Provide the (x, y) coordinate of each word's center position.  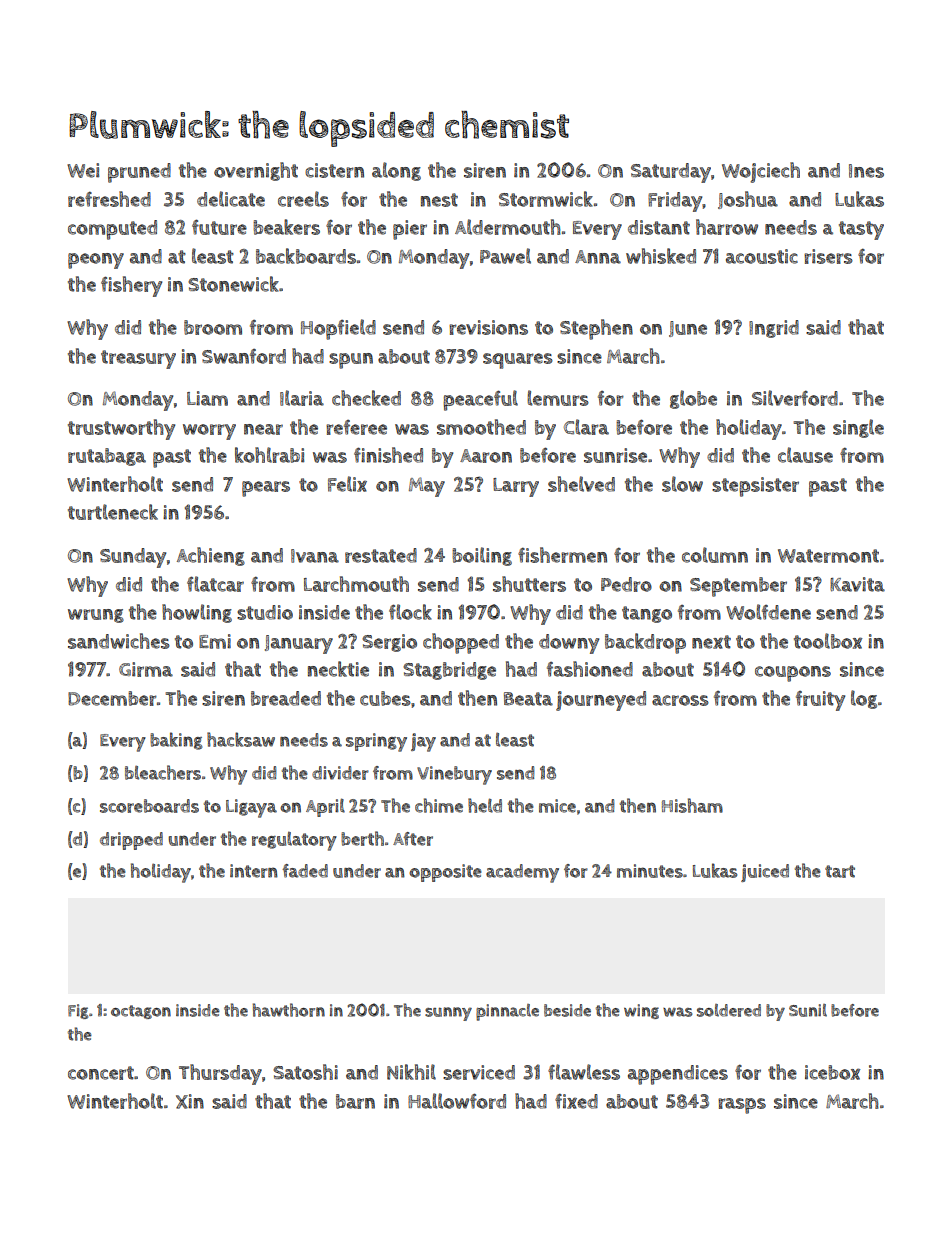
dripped (131, 841)
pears (266, 489)
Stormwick (546, 199)
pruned (139, 173)
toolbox (828, 641)
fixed (576, 1101)
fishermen (562, 555)
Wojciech (761, 172)
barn (355, 1101)
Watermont (828, 556)
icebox (832, 1072)
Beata (528, 699)
